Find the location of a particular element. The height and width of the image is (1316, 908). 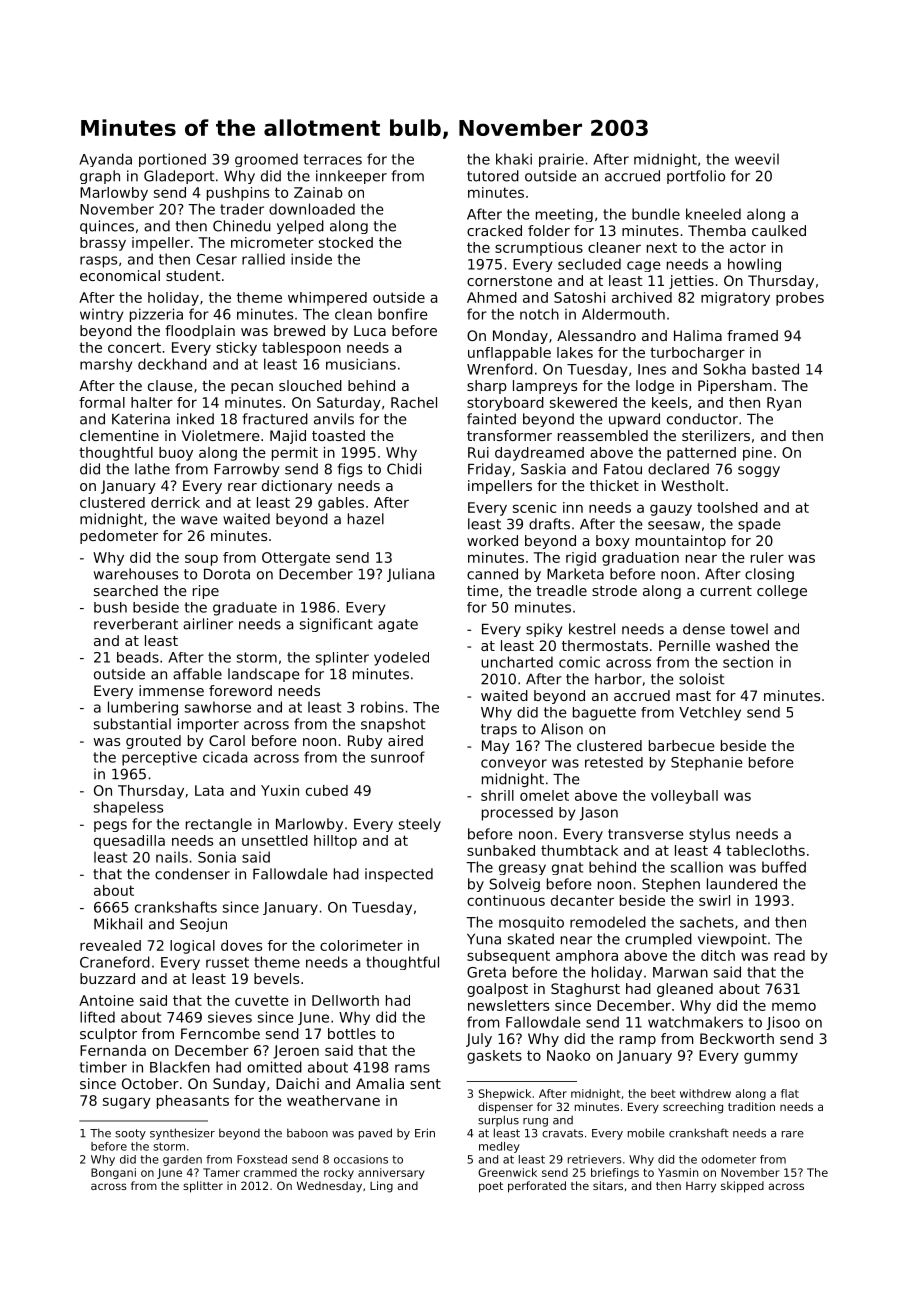

flat is located at coordinates (790, 1093).
